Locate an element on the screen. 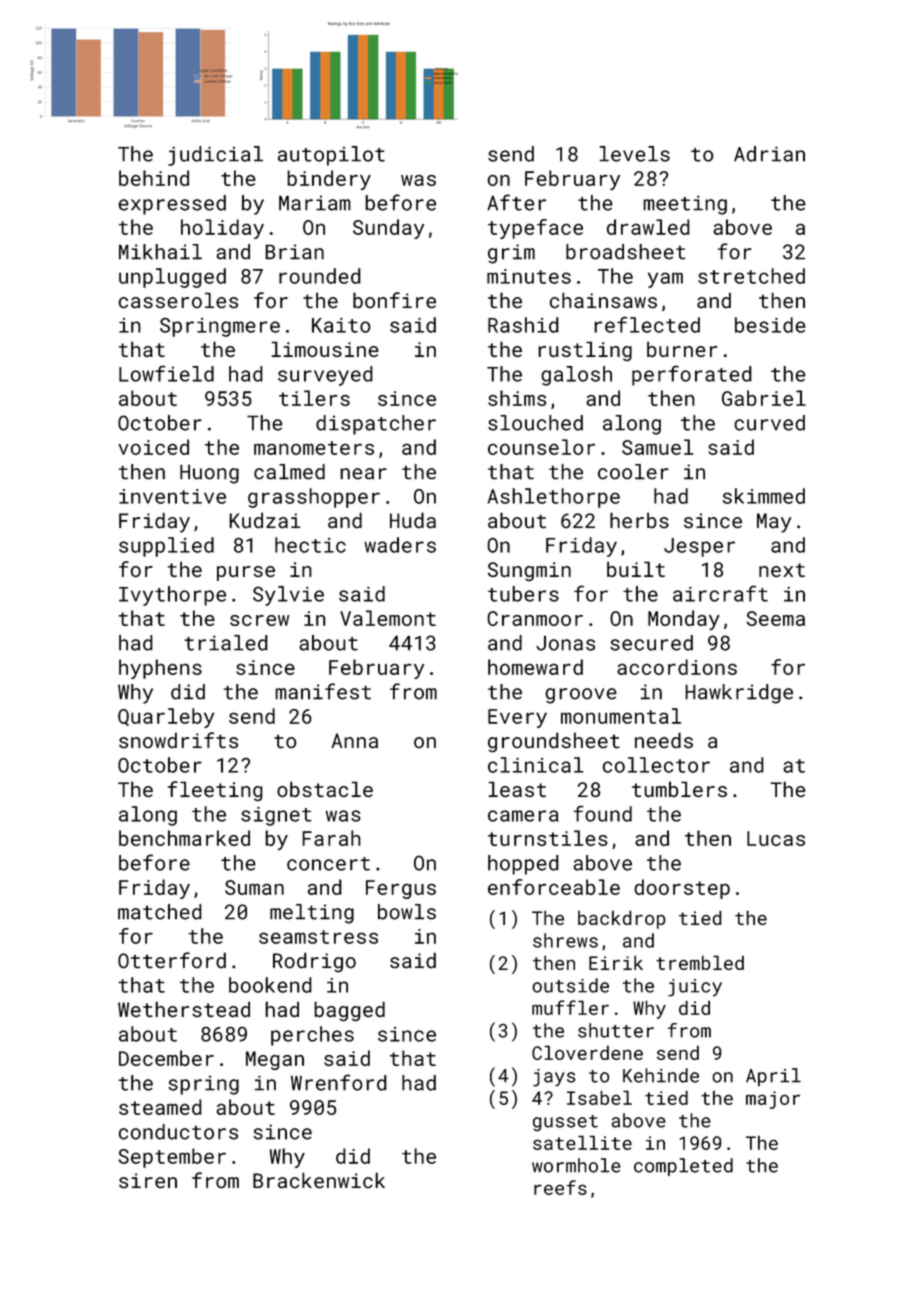 Image resolution: width=924 pixels, height=1311 pixels. levels is located at coordinates (634, 154).
